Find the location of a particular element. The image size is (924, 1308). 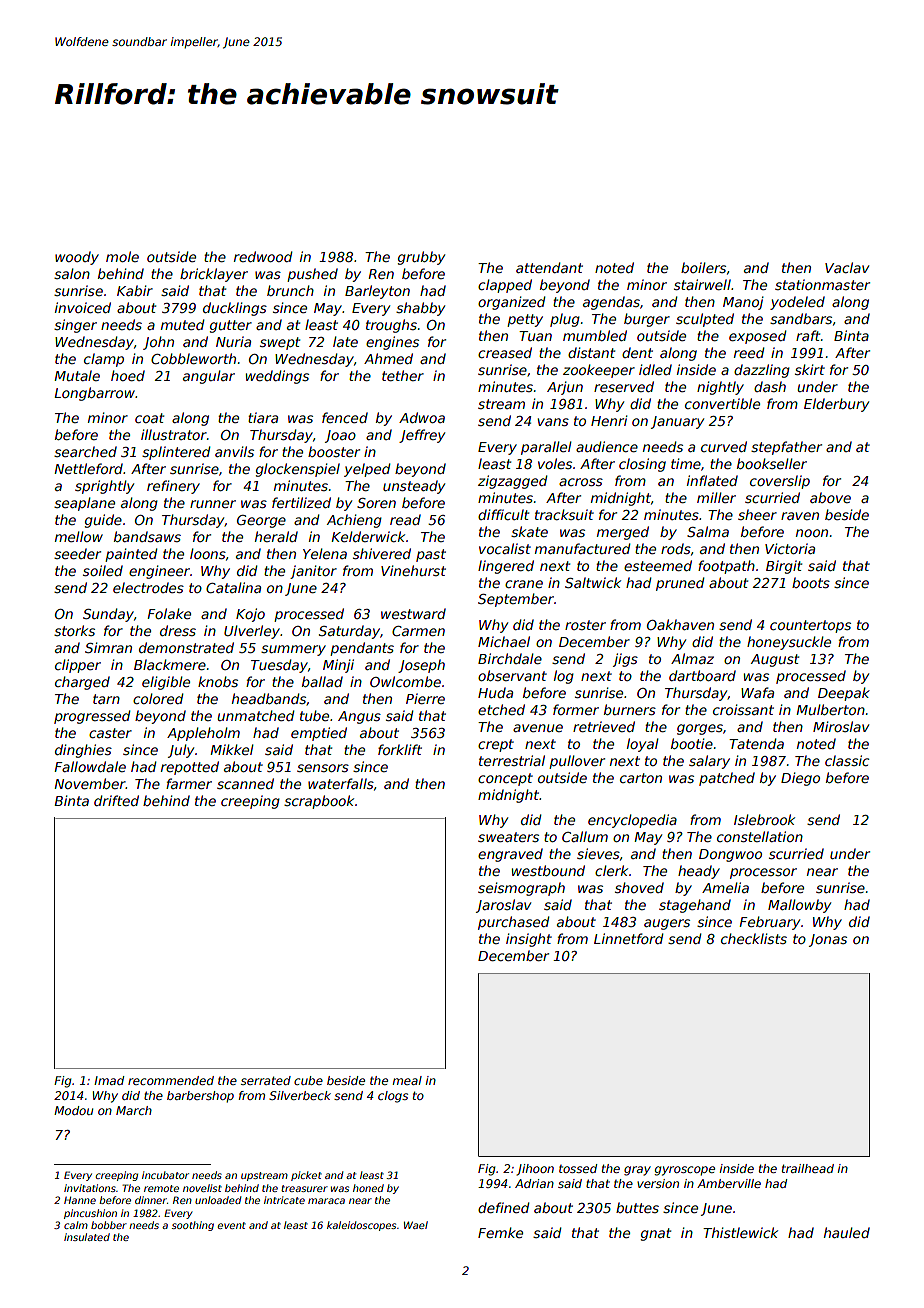

Imad is located at coordinates (109, 1080).
